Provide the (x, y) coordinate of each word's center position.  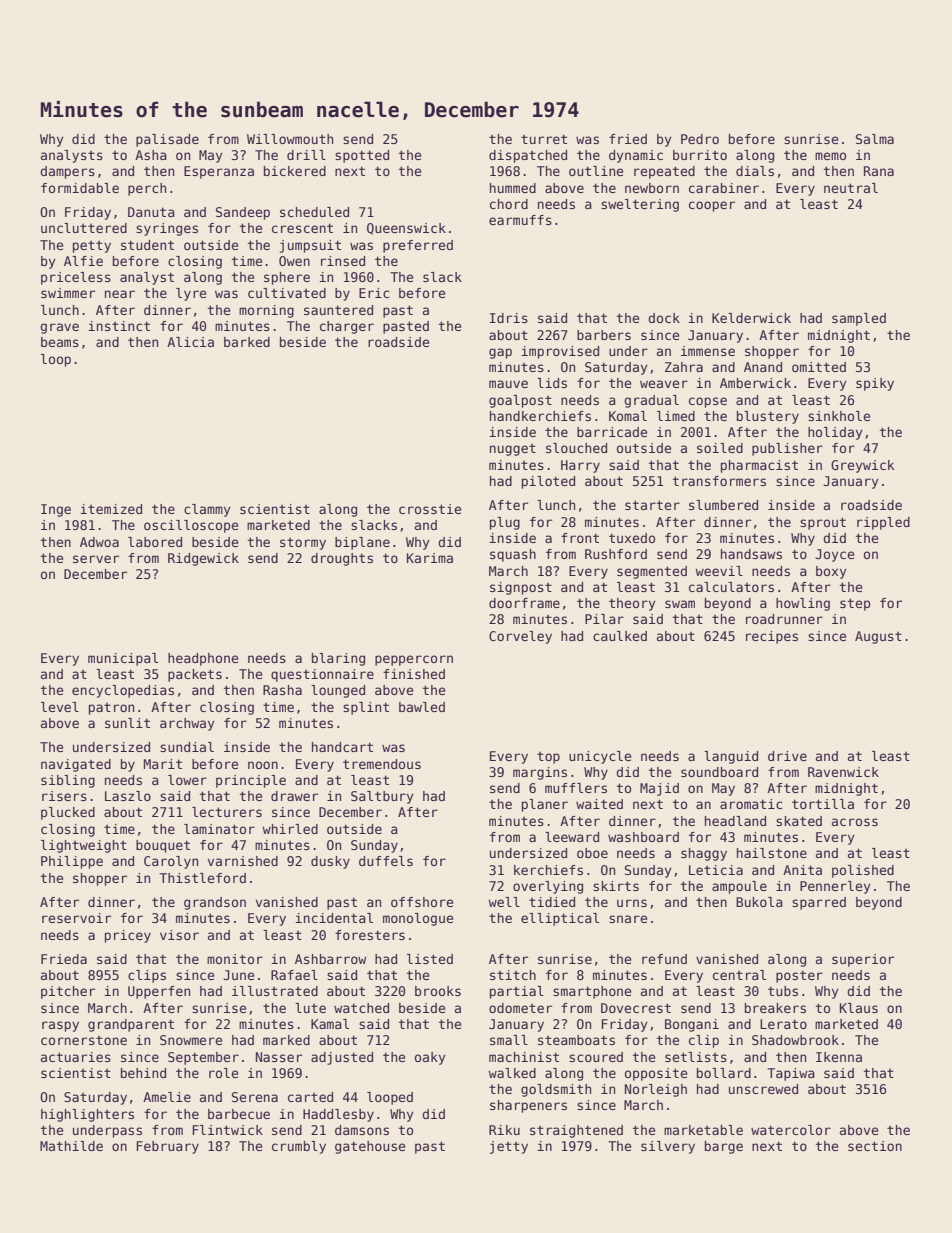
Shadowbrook (795, 1040)
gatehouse (370, 1147)
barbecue (239, 1114)
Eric (374, 293)
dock (664, 318)
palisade (167, 140)
